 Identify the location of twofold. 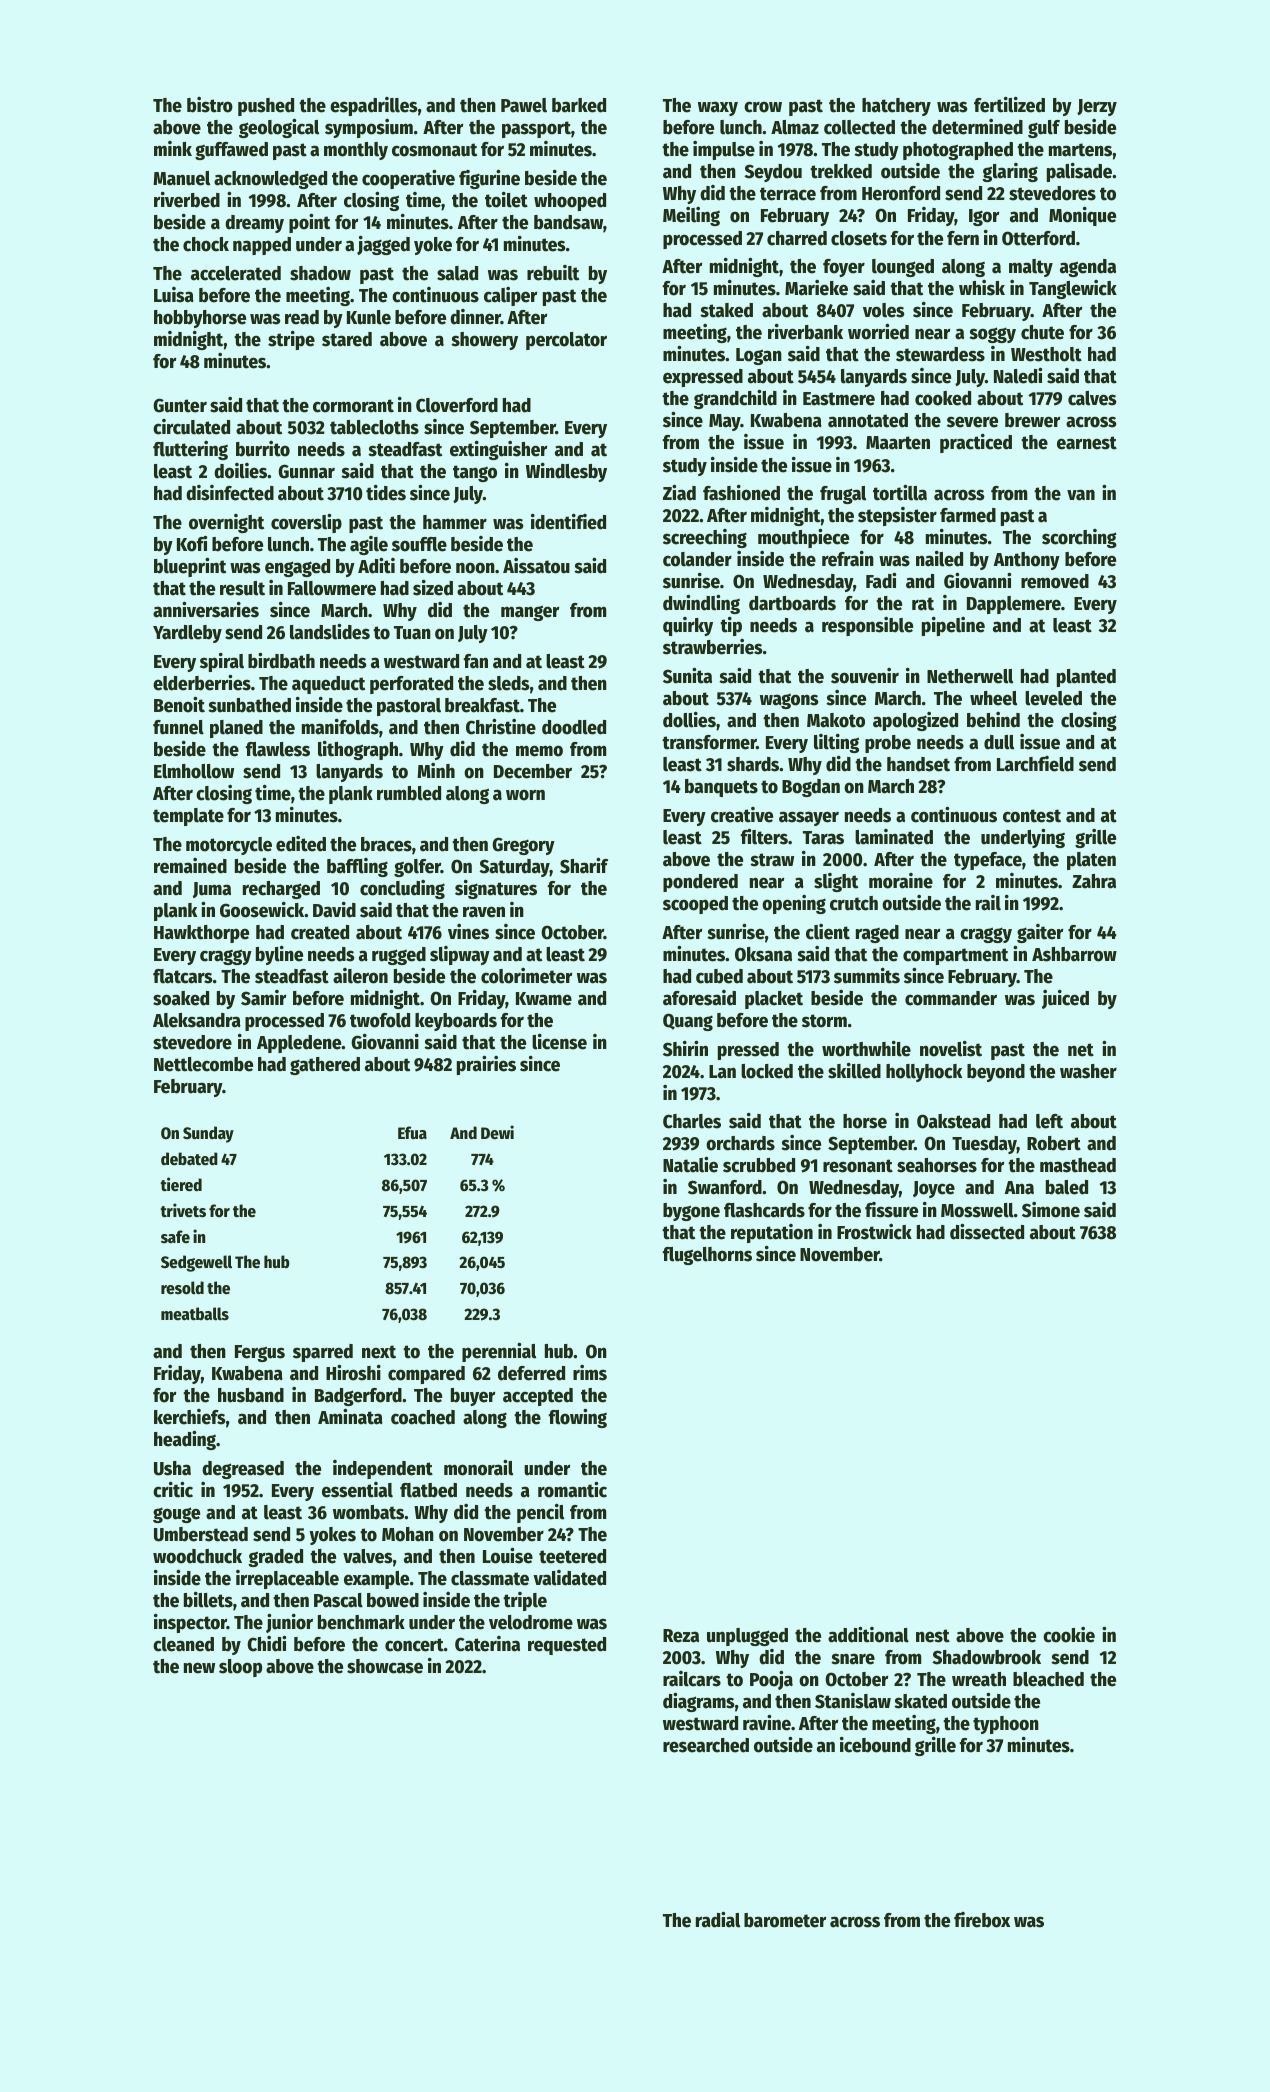
(380, 1020).
